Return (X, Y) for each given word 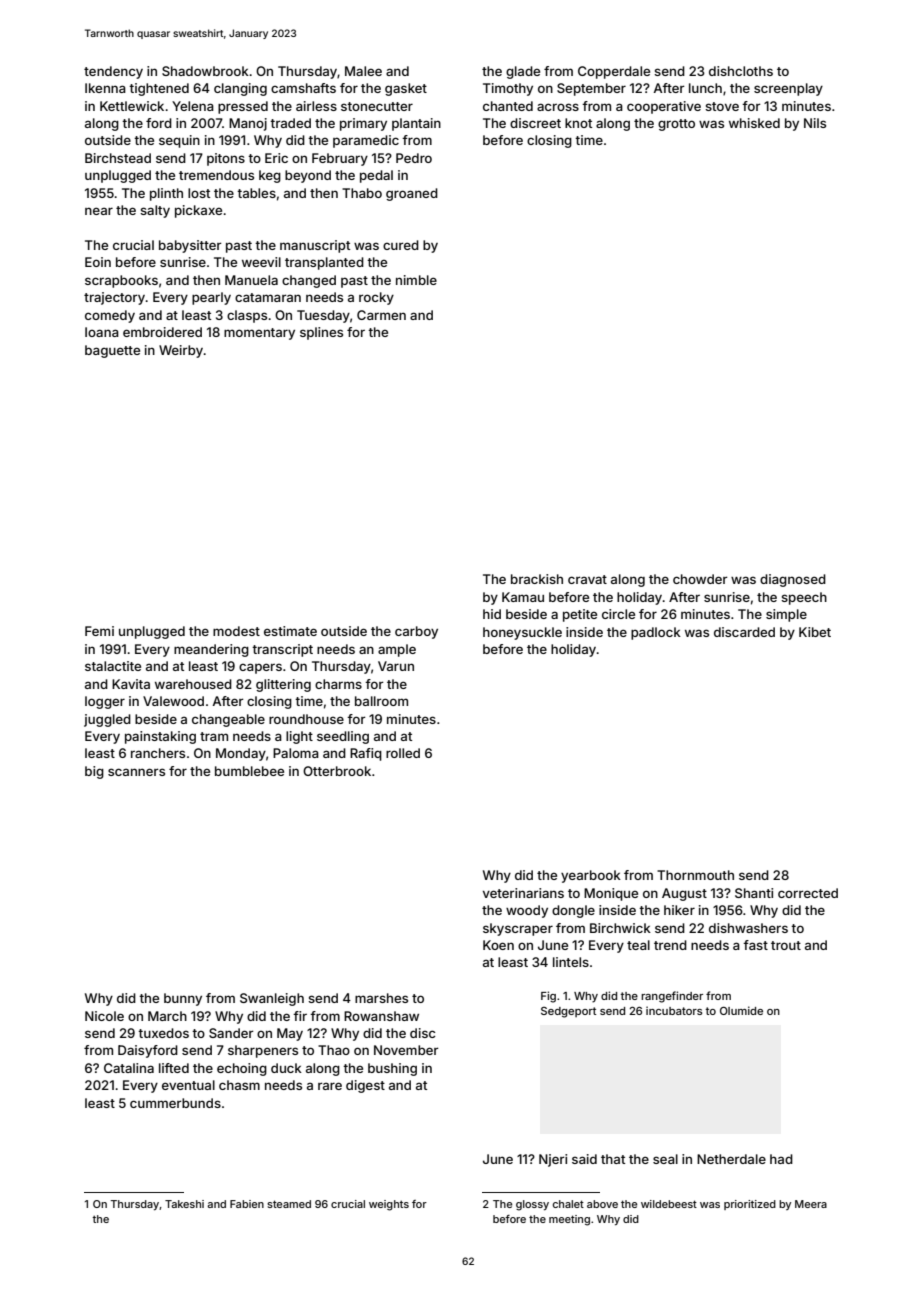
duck (286, 1068)
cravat (587, 579)
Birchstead (118, 158)
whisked (754, 123)
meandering (211, 650)
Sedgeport (568, 1012)
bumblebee (249, 771)
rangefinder (672, 997)
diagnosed (793, 580)
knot (578, 123)
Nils (815, 123)
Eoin (98, 262)
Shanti (754, 893)
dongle (573, 911)
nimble (416, 280)
